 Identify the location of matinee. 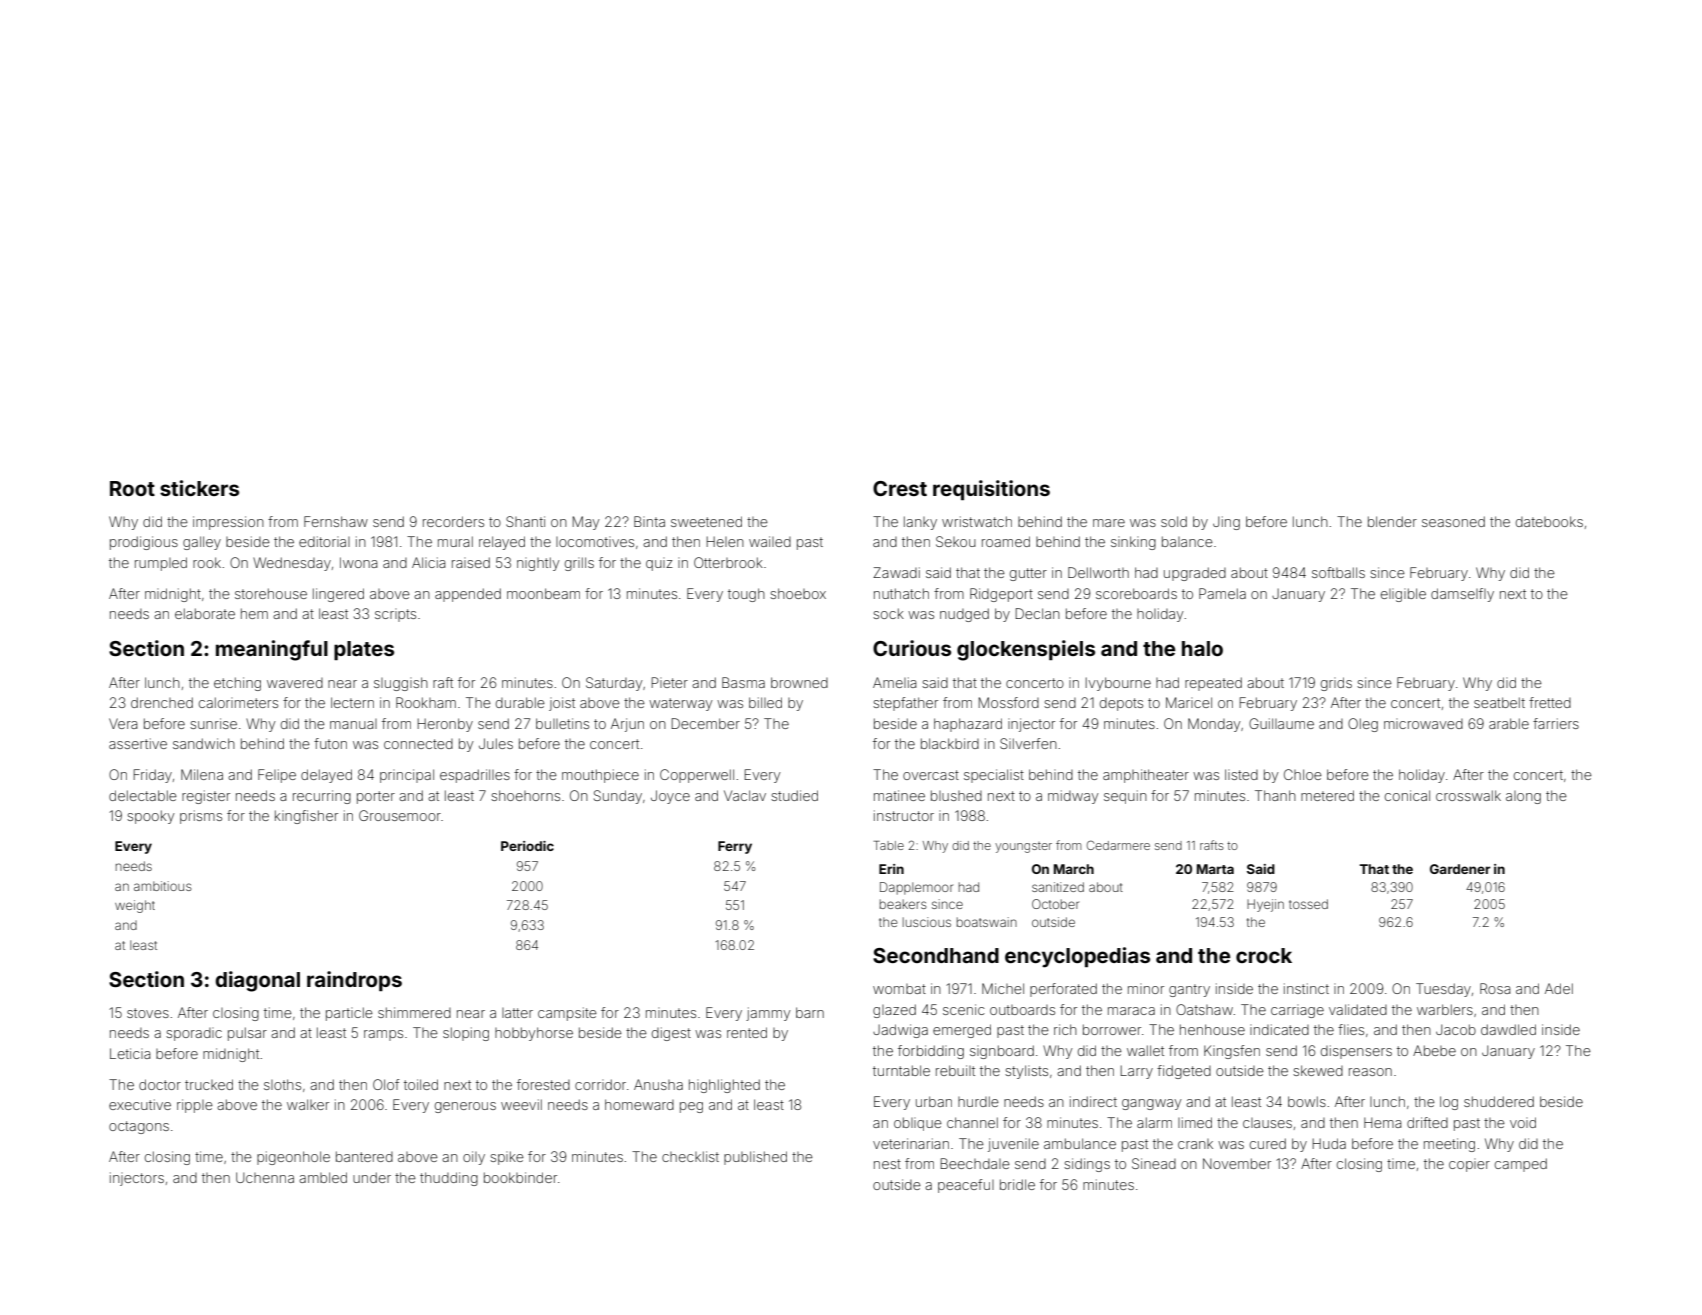
(899, 795).
